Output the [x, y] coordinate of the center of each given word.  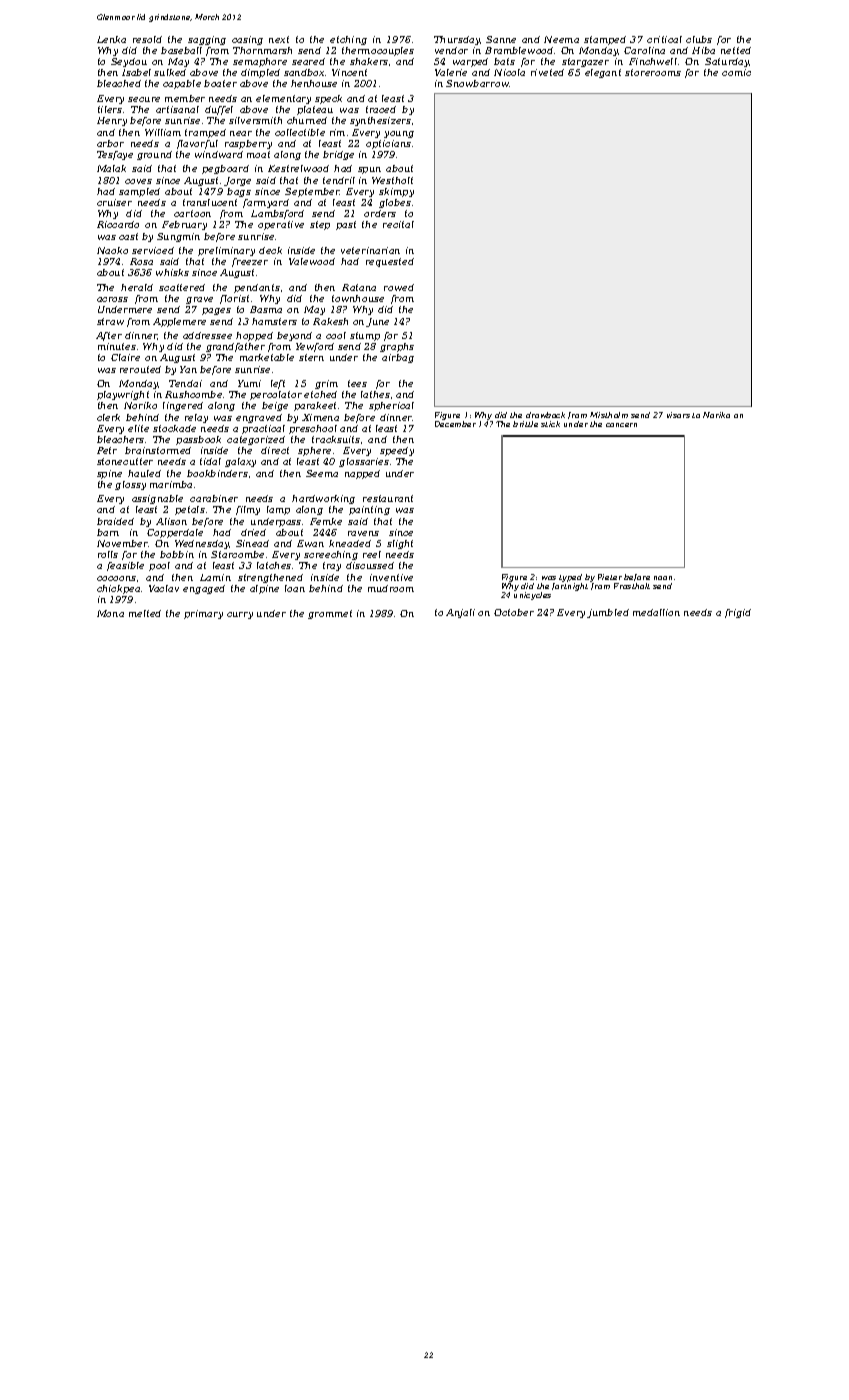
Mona [110, 613]
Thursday [457, 40]
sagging [207, 40]
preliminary [226, 251]
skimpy [396, 192]
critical [664, 39]
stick [550, 424]
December [455, 424]
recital [398, 224]
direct [275, 450]
